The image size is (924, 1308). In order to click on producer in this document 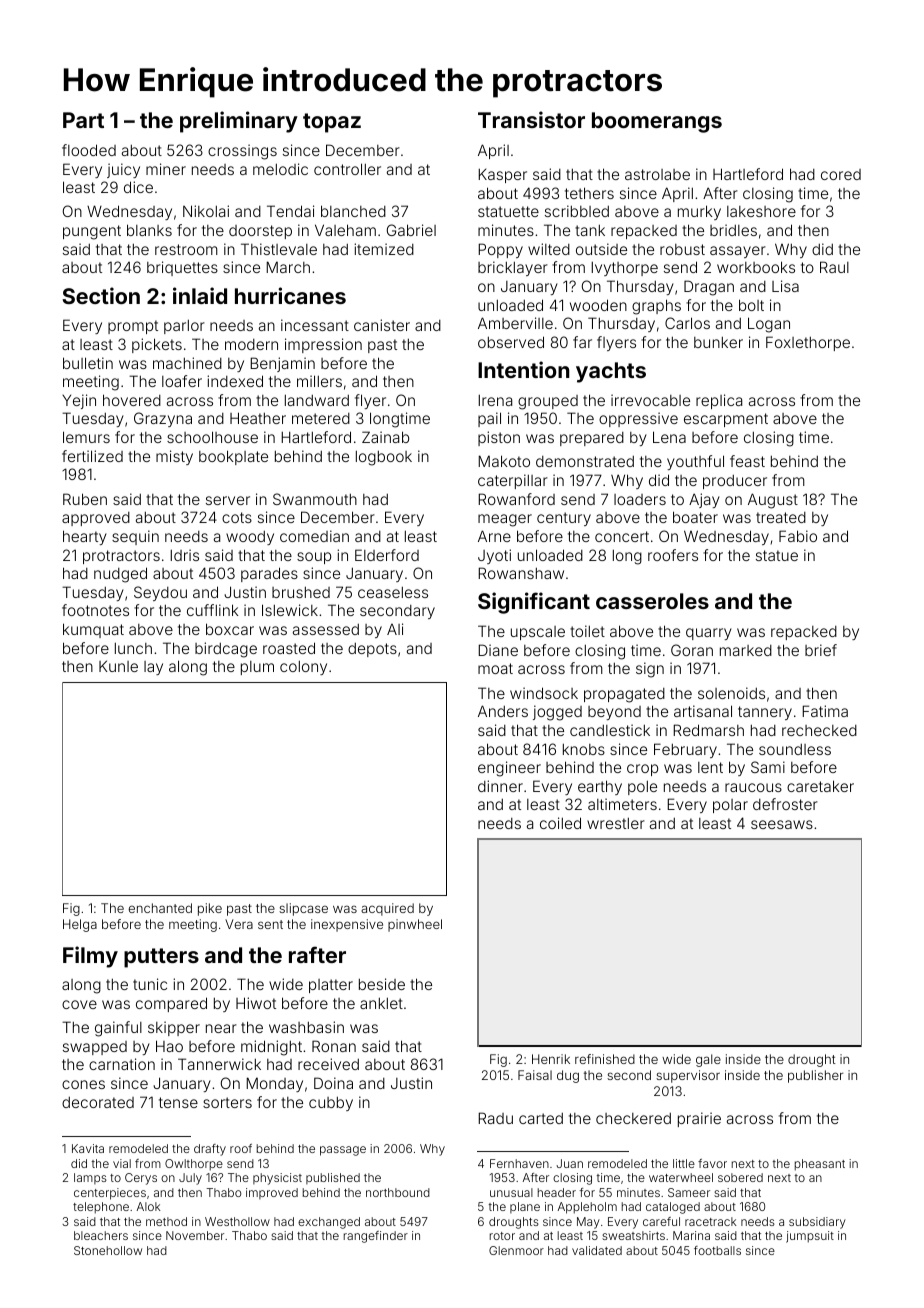, I will do `click(735, 482)`.
